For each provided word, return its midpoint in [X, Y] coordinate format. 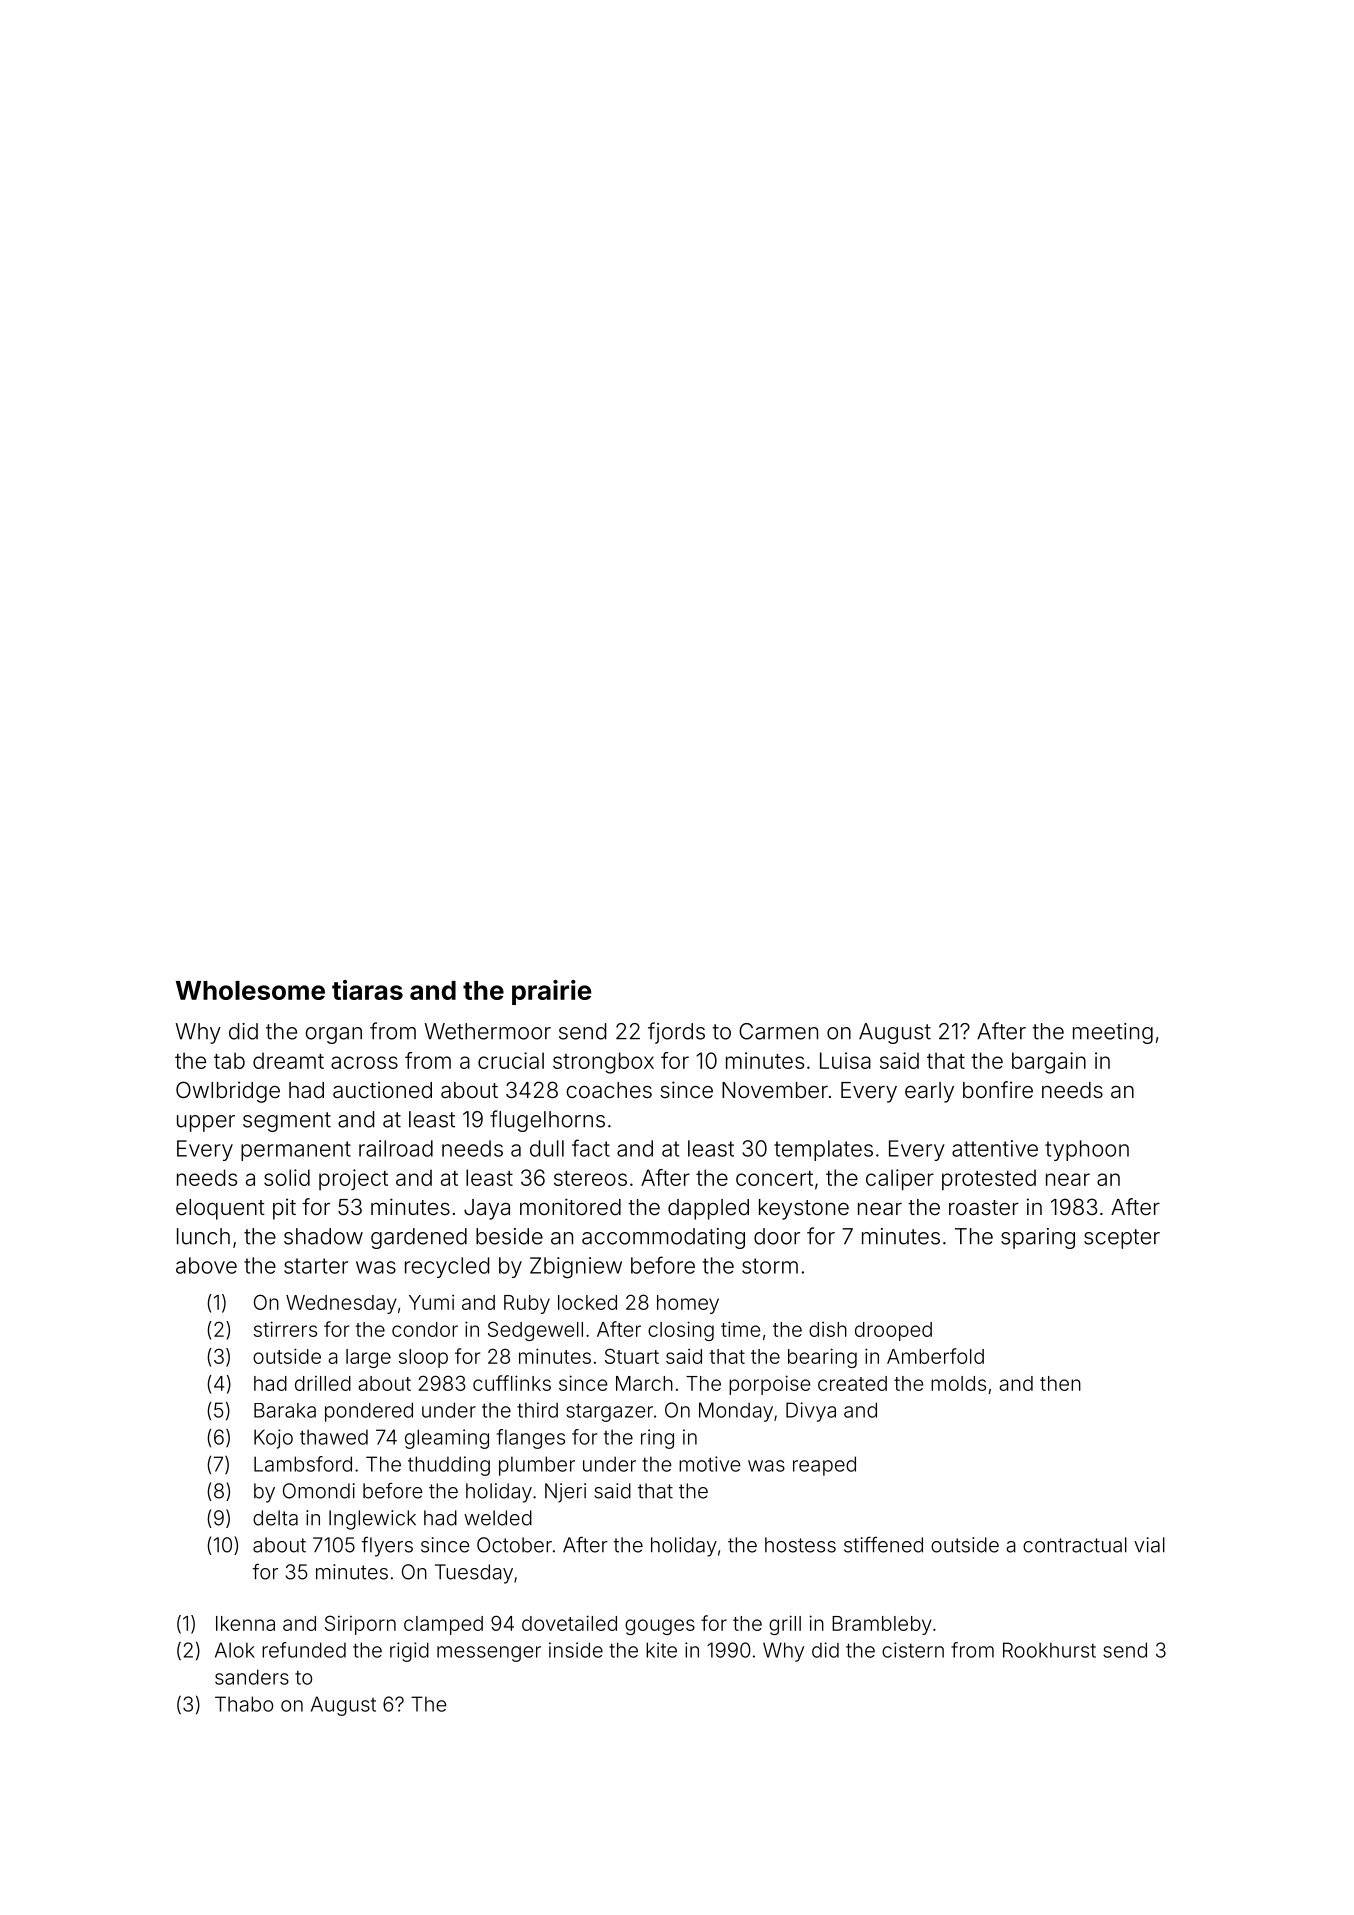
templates [823, 1150]
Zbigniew [576, 1268]
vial [1149, 1545]
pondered [369, 1412]
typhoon [1087, 1150]
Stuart [632, 1356]
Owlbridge [228, 1092]
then [1060, 1383]
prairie [551, 992]
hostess [800, 1545]
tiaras [367, 990]
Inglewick [372, 1520]
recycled [447, 1267]
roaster [984, 1208]
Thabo [244, 1704]
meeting [1113, 1033]
